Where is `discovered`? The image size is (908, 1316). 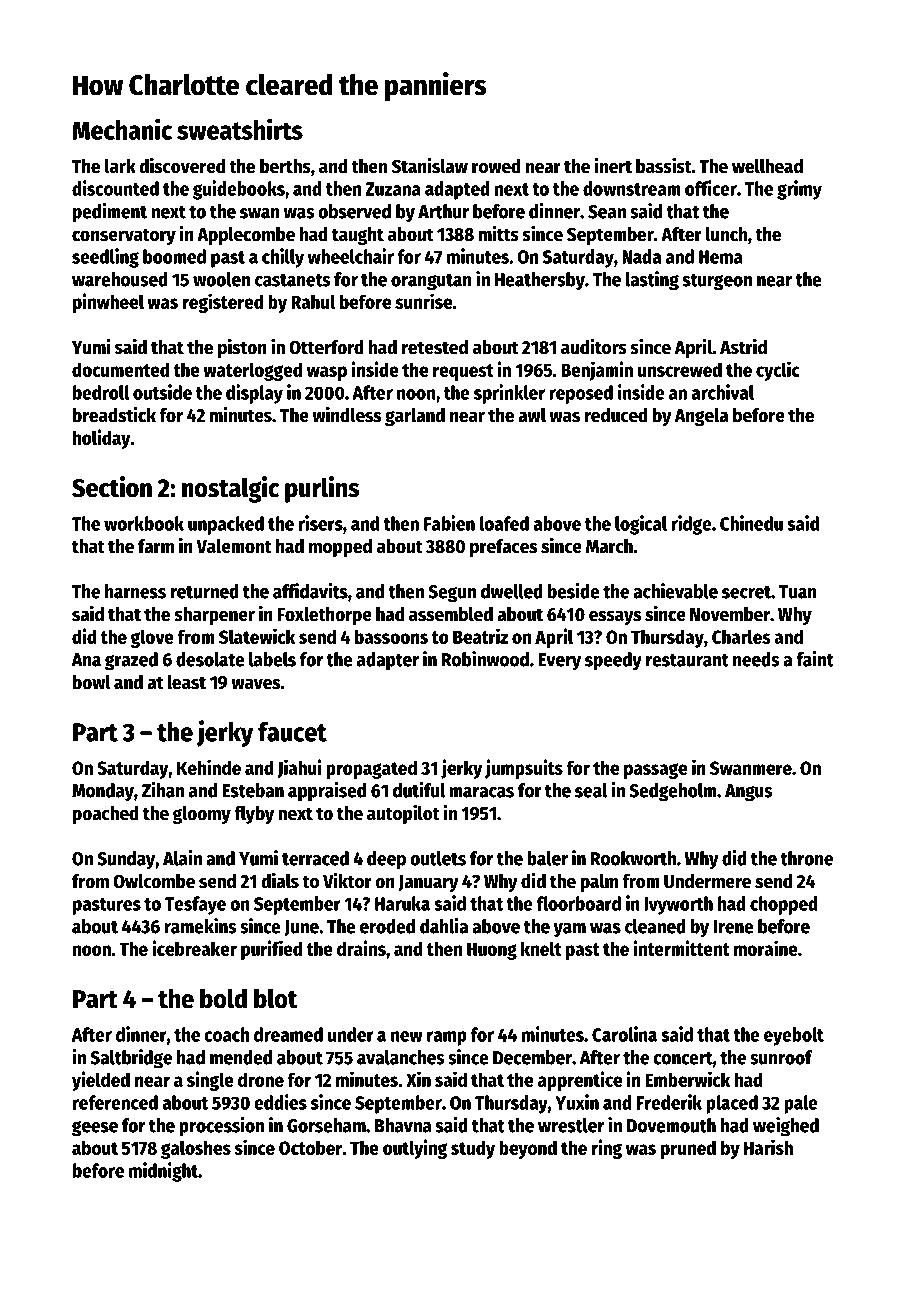 discovered is located at coordinates (182, 166).
